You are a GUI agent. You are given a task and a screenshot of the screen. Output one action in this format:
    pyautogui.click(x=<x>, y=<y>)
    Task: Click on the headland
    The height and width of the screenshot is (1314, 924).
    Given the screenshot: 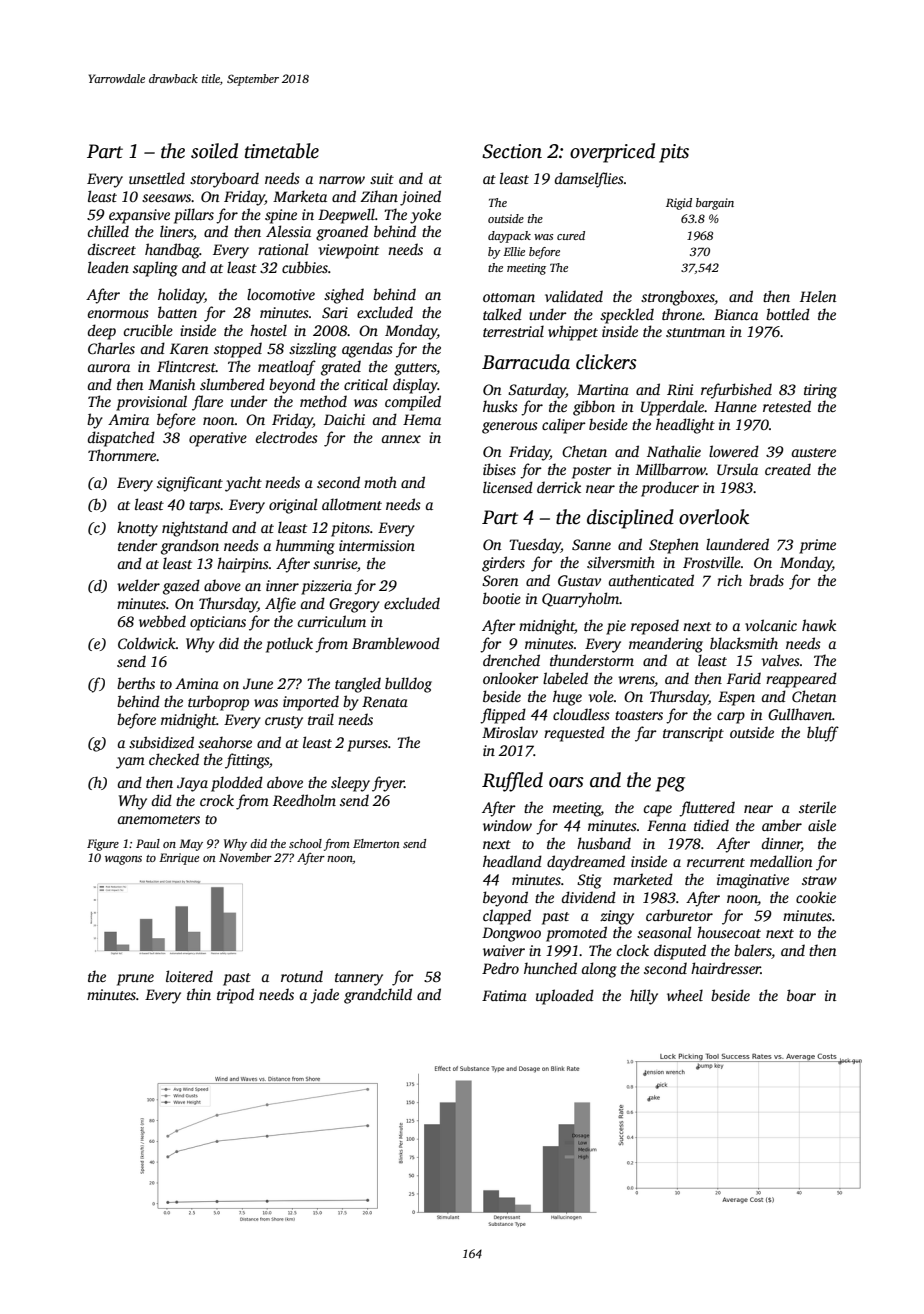 What is the action you would take?
    pyautogui.click(x=512, y=861)
